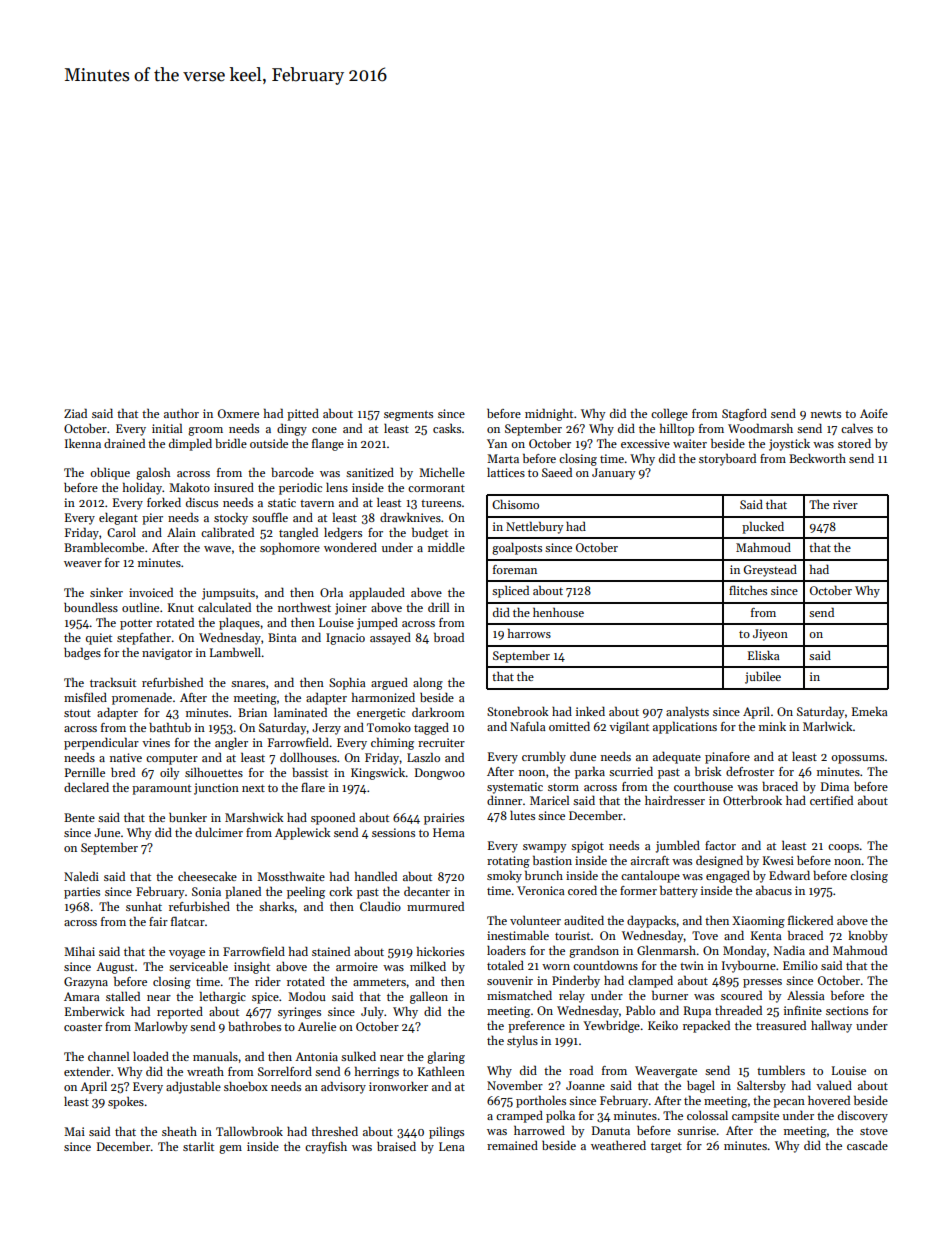  What do you see at coordinates (396, 1146) in the document?
I see `braised` at bounding box center [396, 1146].
